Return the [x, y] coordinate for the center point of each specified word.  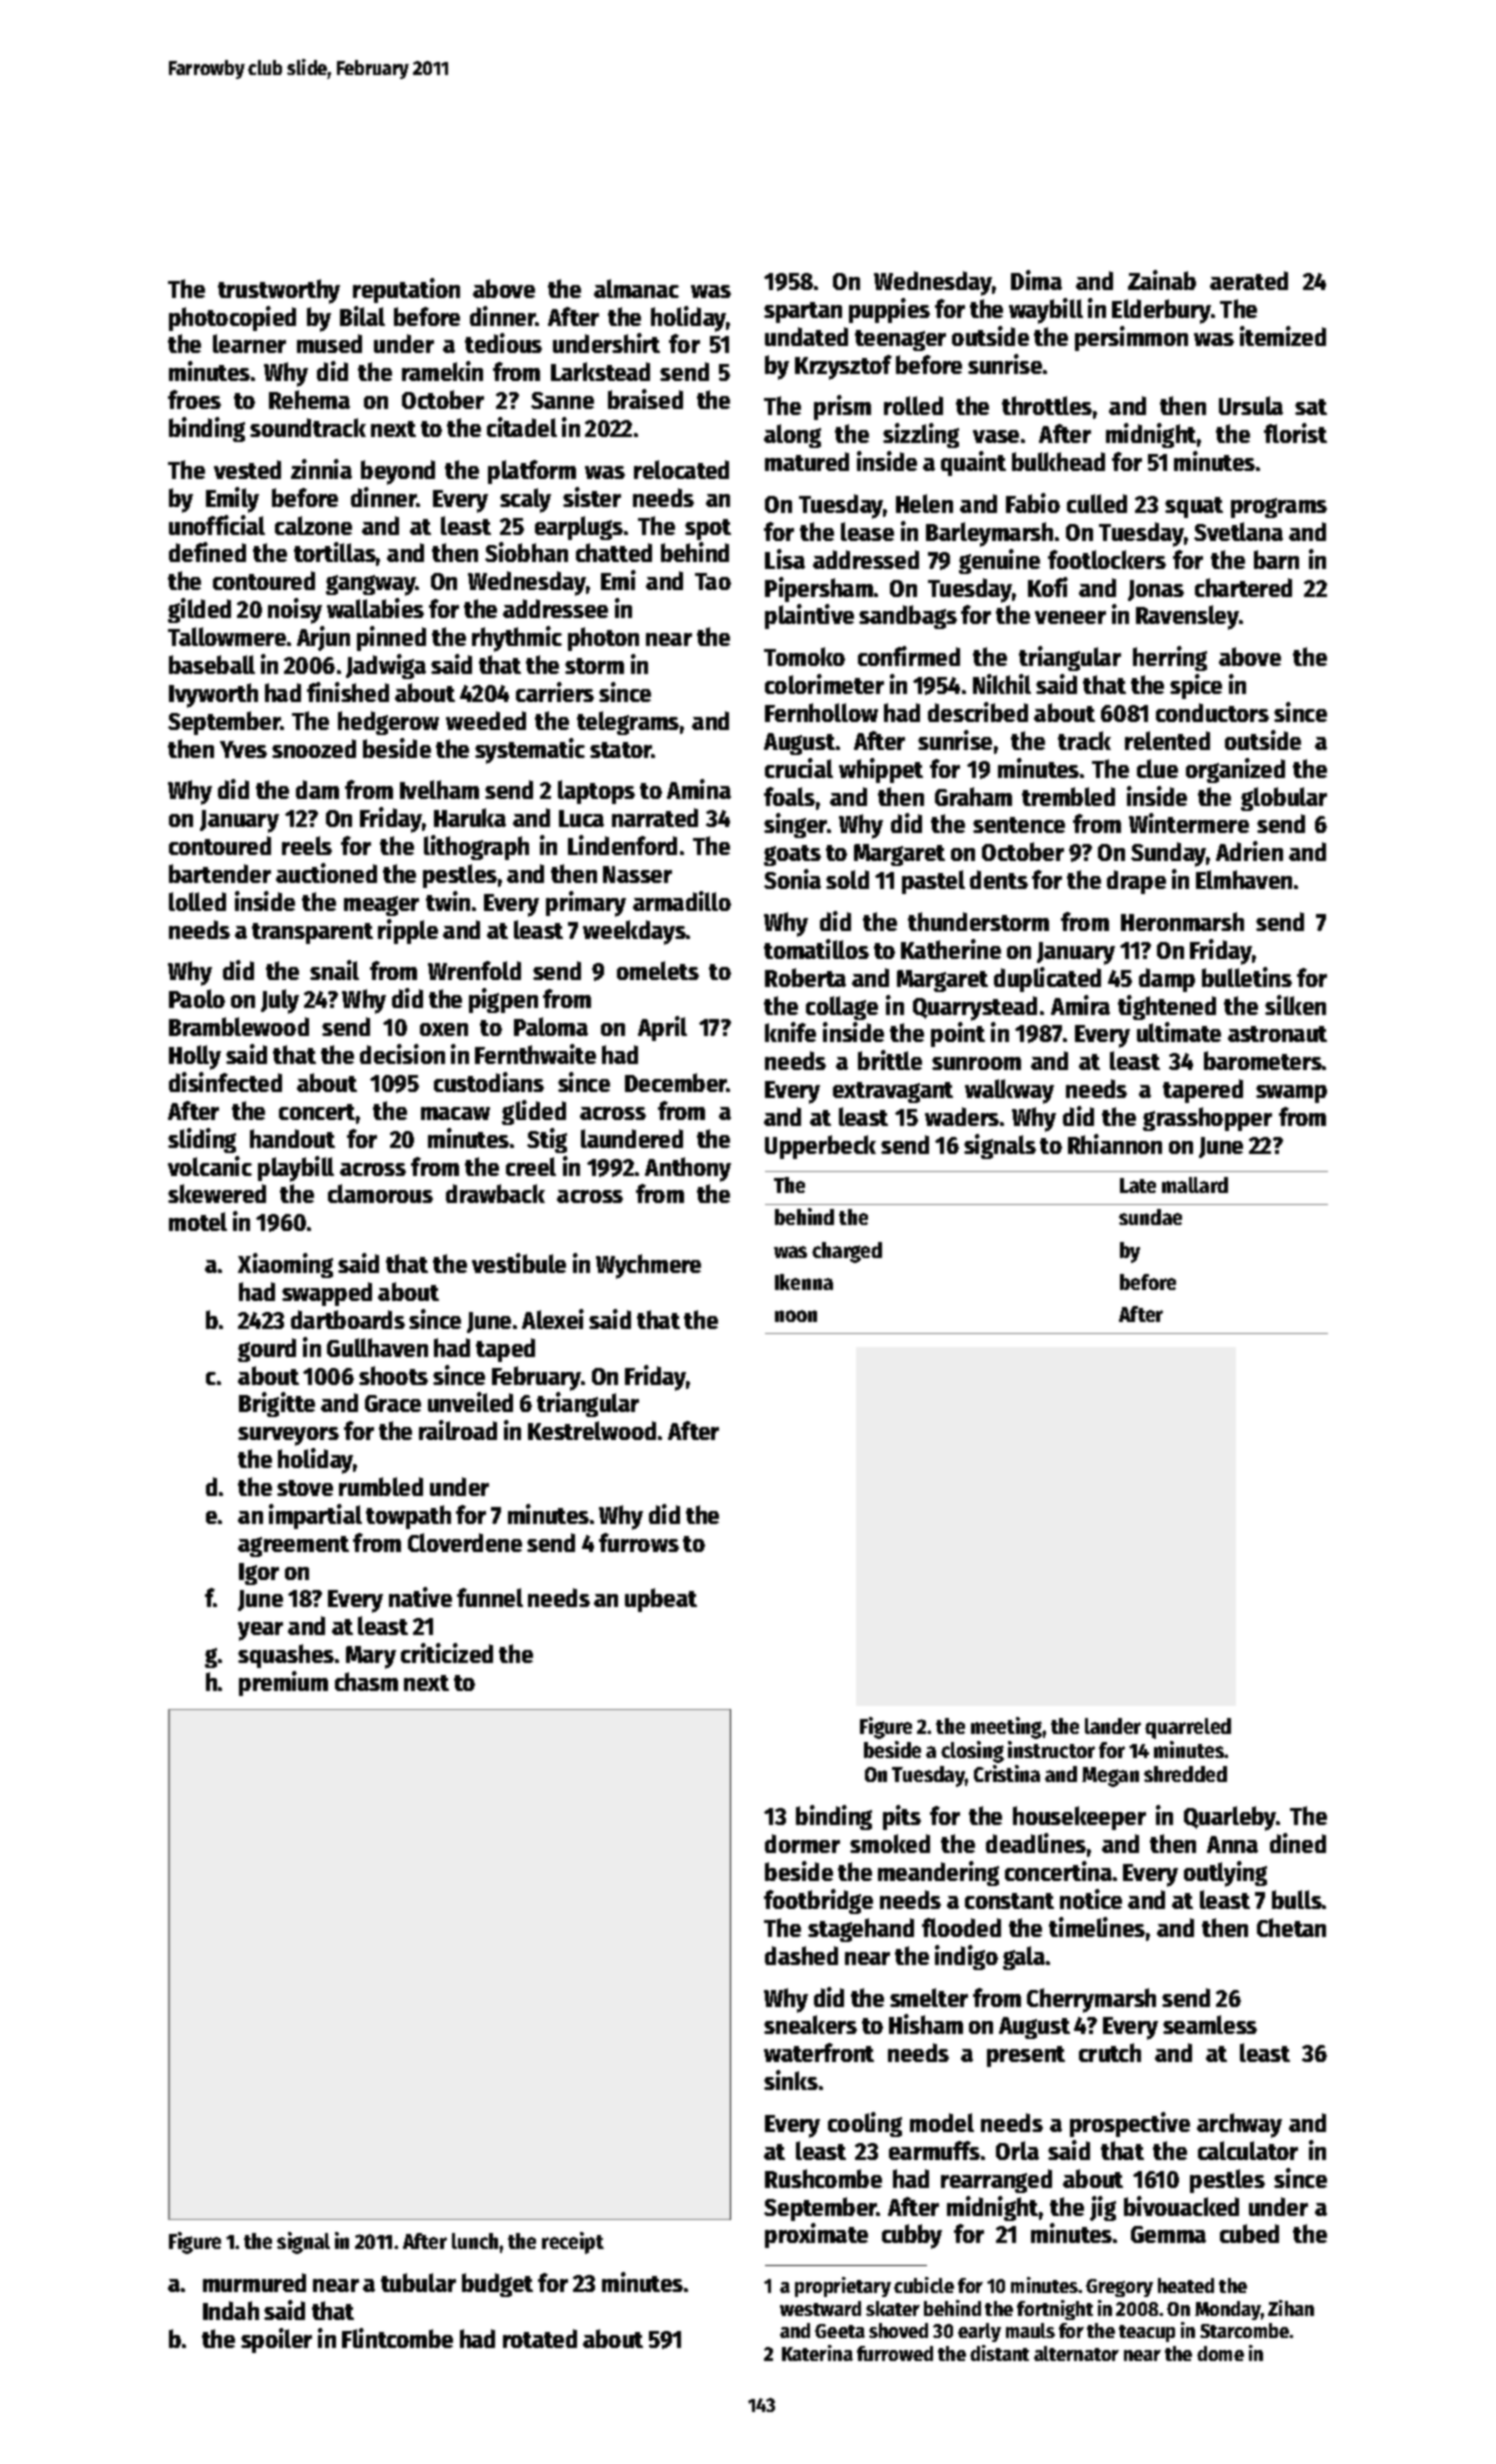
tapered [1203, 1091]
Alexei [553, 1319]
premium [283, 1683]
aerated [1249, 280]
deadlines [1036, 1843]
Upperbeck [820, 1147]
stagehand [861, 1930]
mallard [1195, 1185]
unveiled [470, 1402]
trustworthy [279, 291]
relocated [681, 469]
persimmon [1131, 338]
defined [207, 552]
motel [198, 1221]
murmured [254, 2282]
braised [645, 399]
